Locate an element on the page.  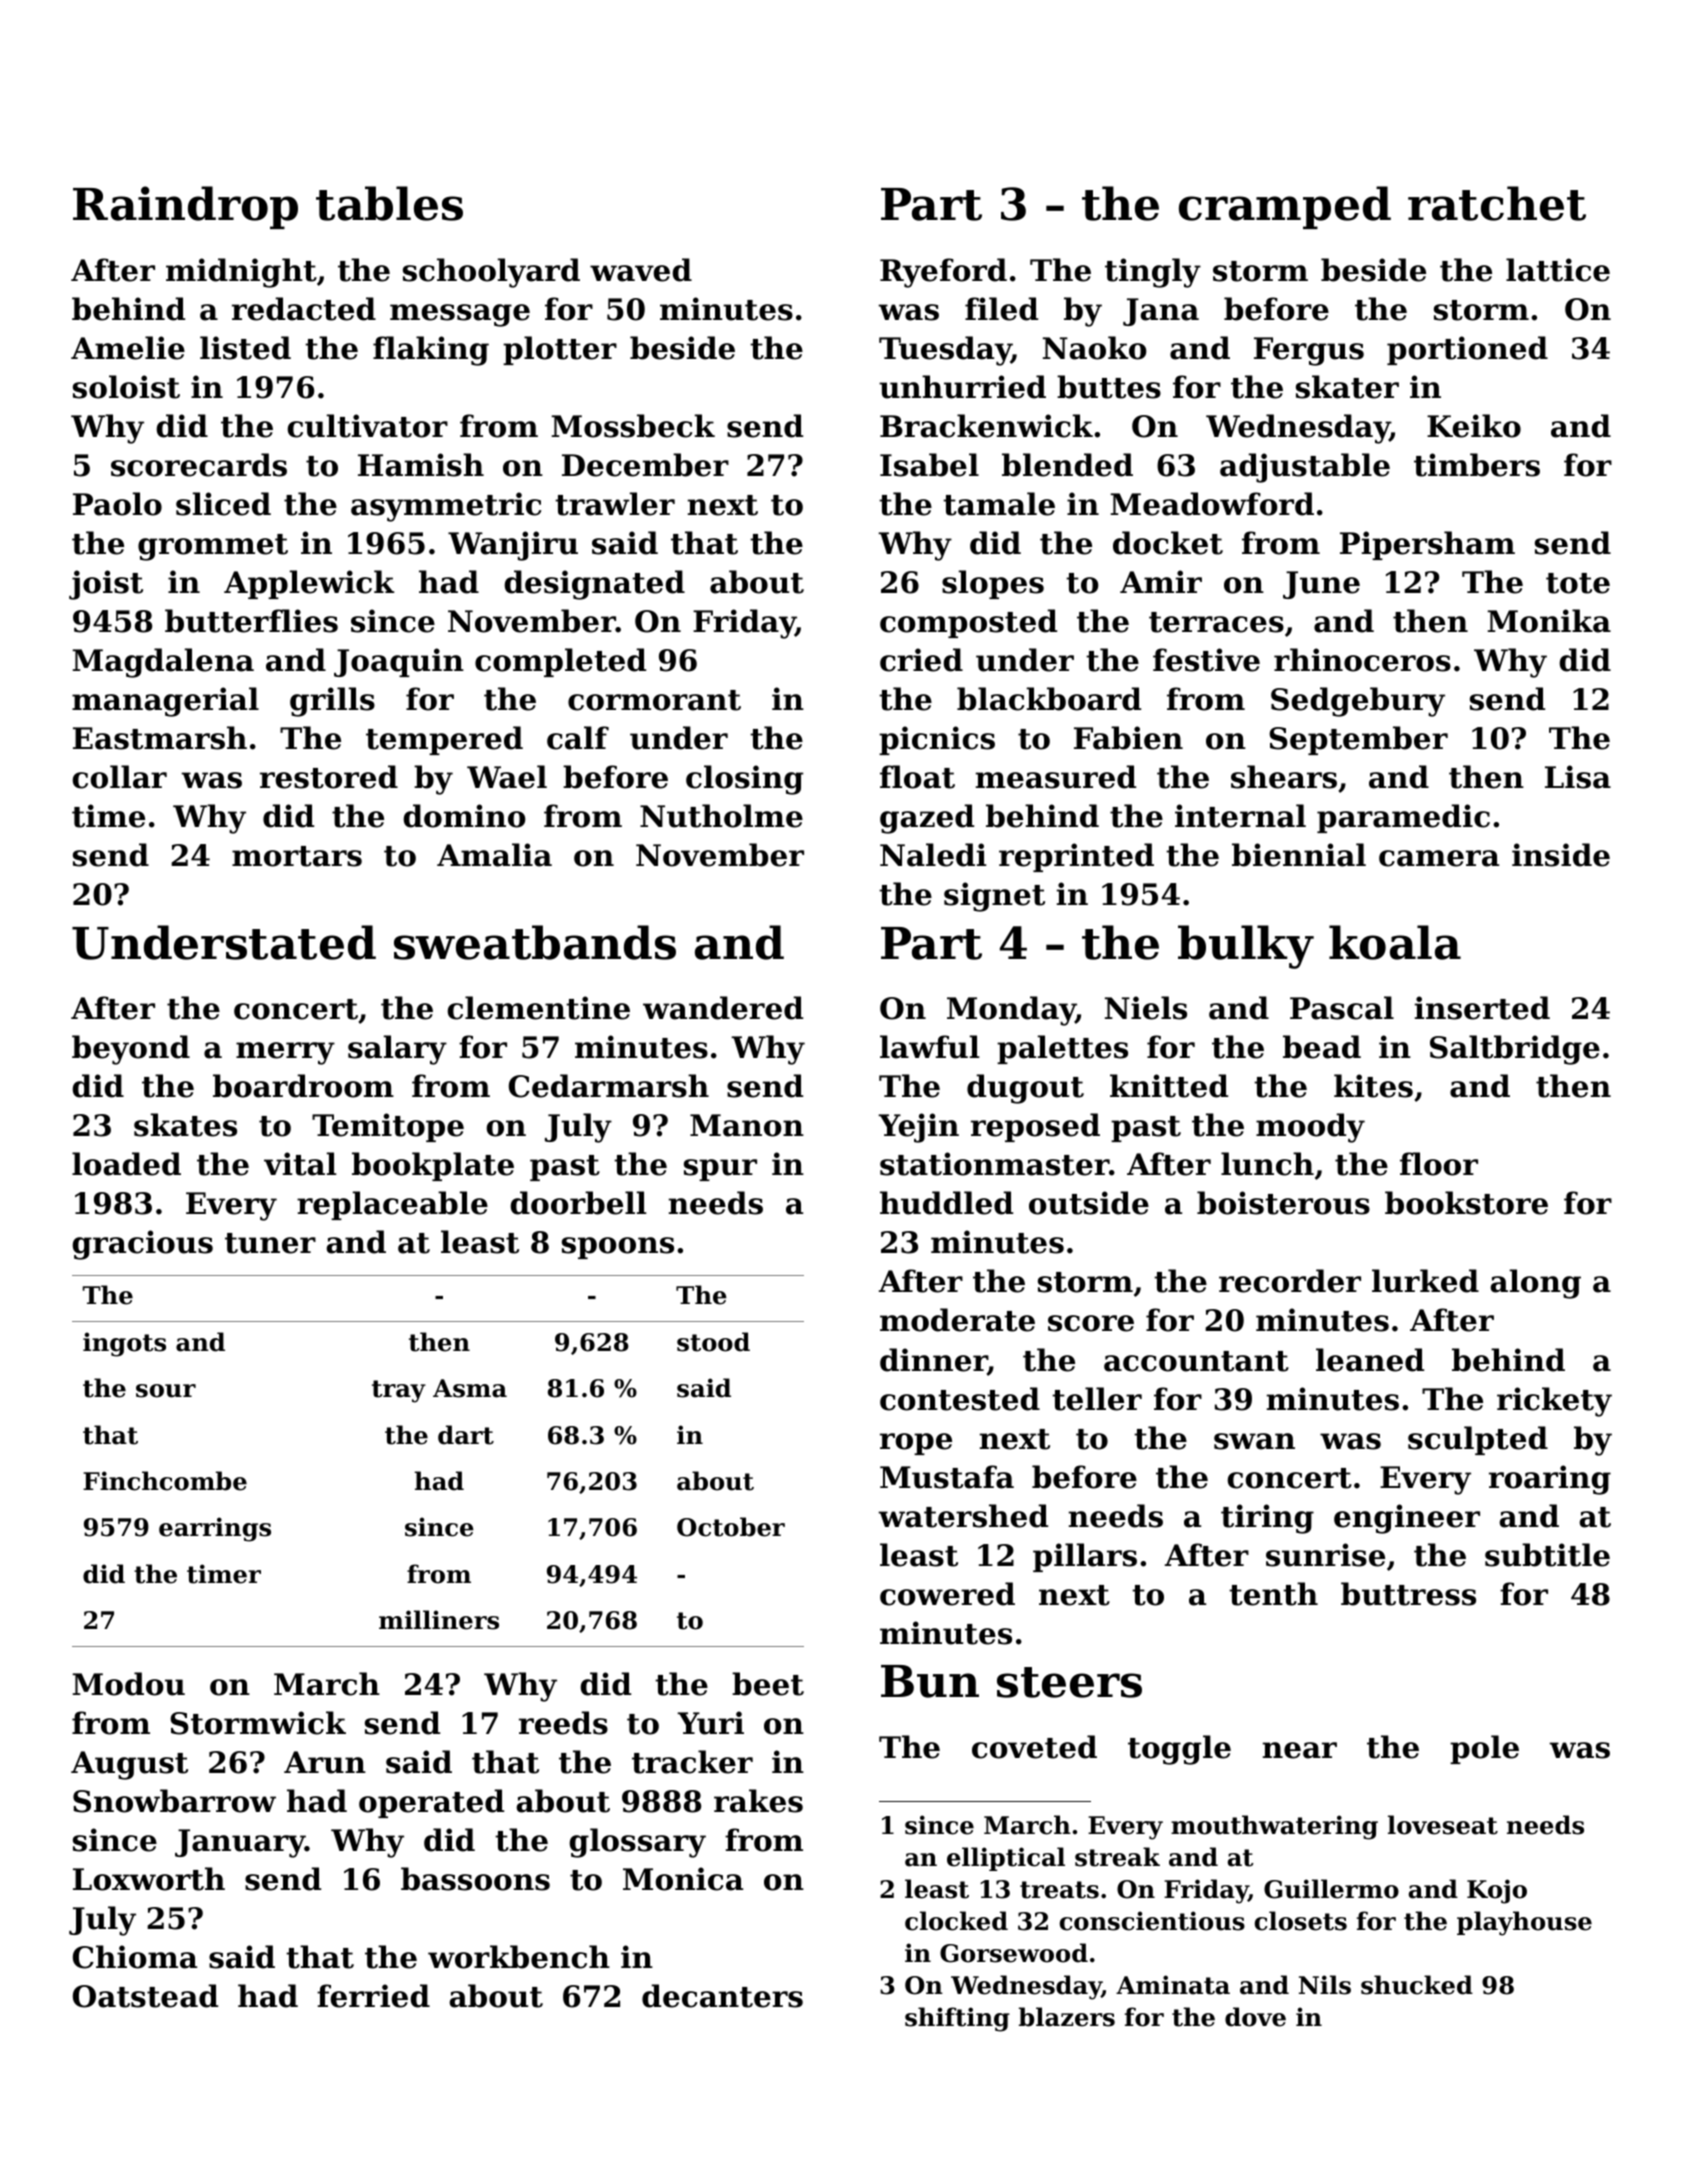
palettes is located at coordinates (1062, 1049).
